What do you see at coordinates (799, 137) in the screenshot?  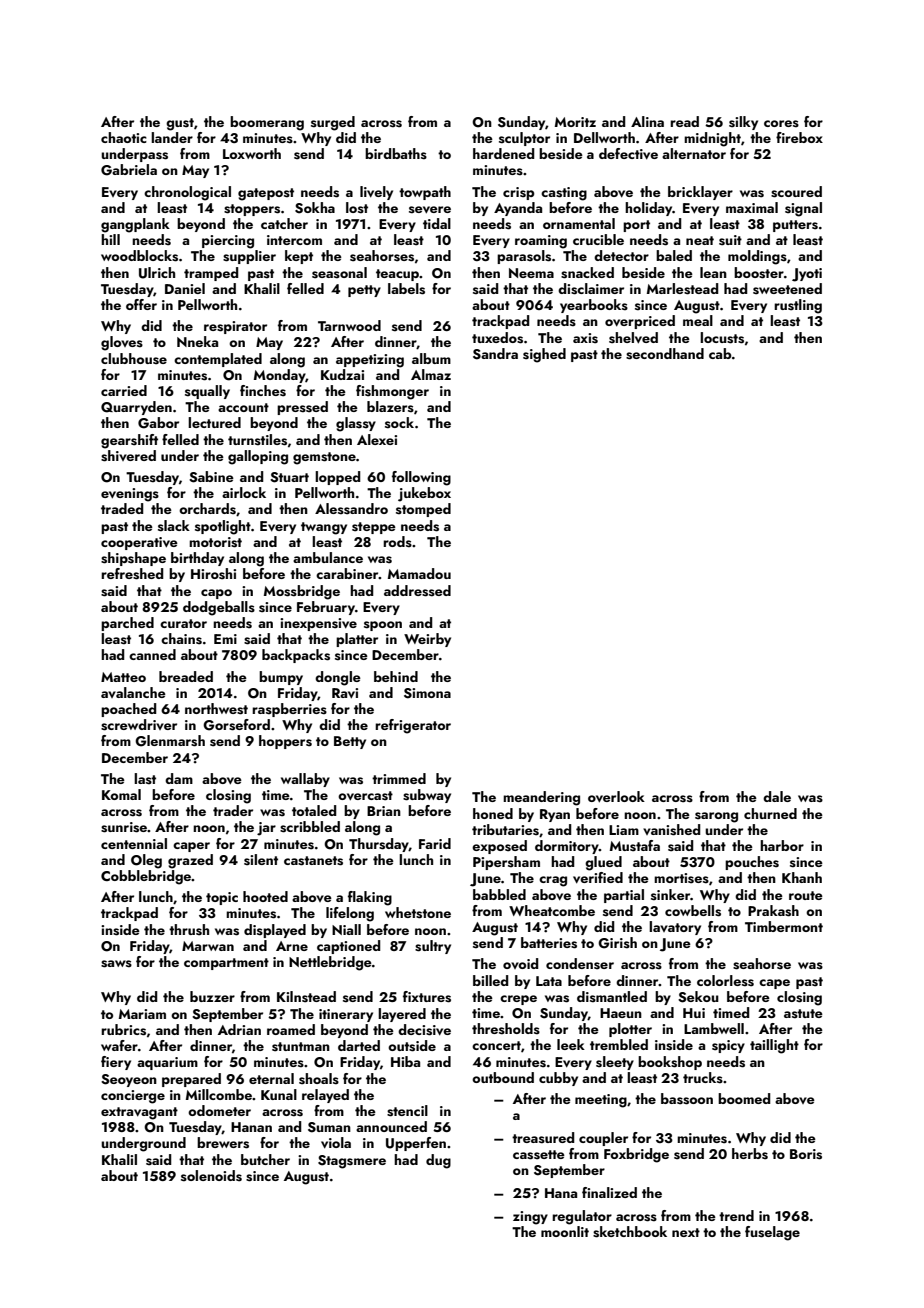 I see `firebox` at bounding box center [799, 137].
